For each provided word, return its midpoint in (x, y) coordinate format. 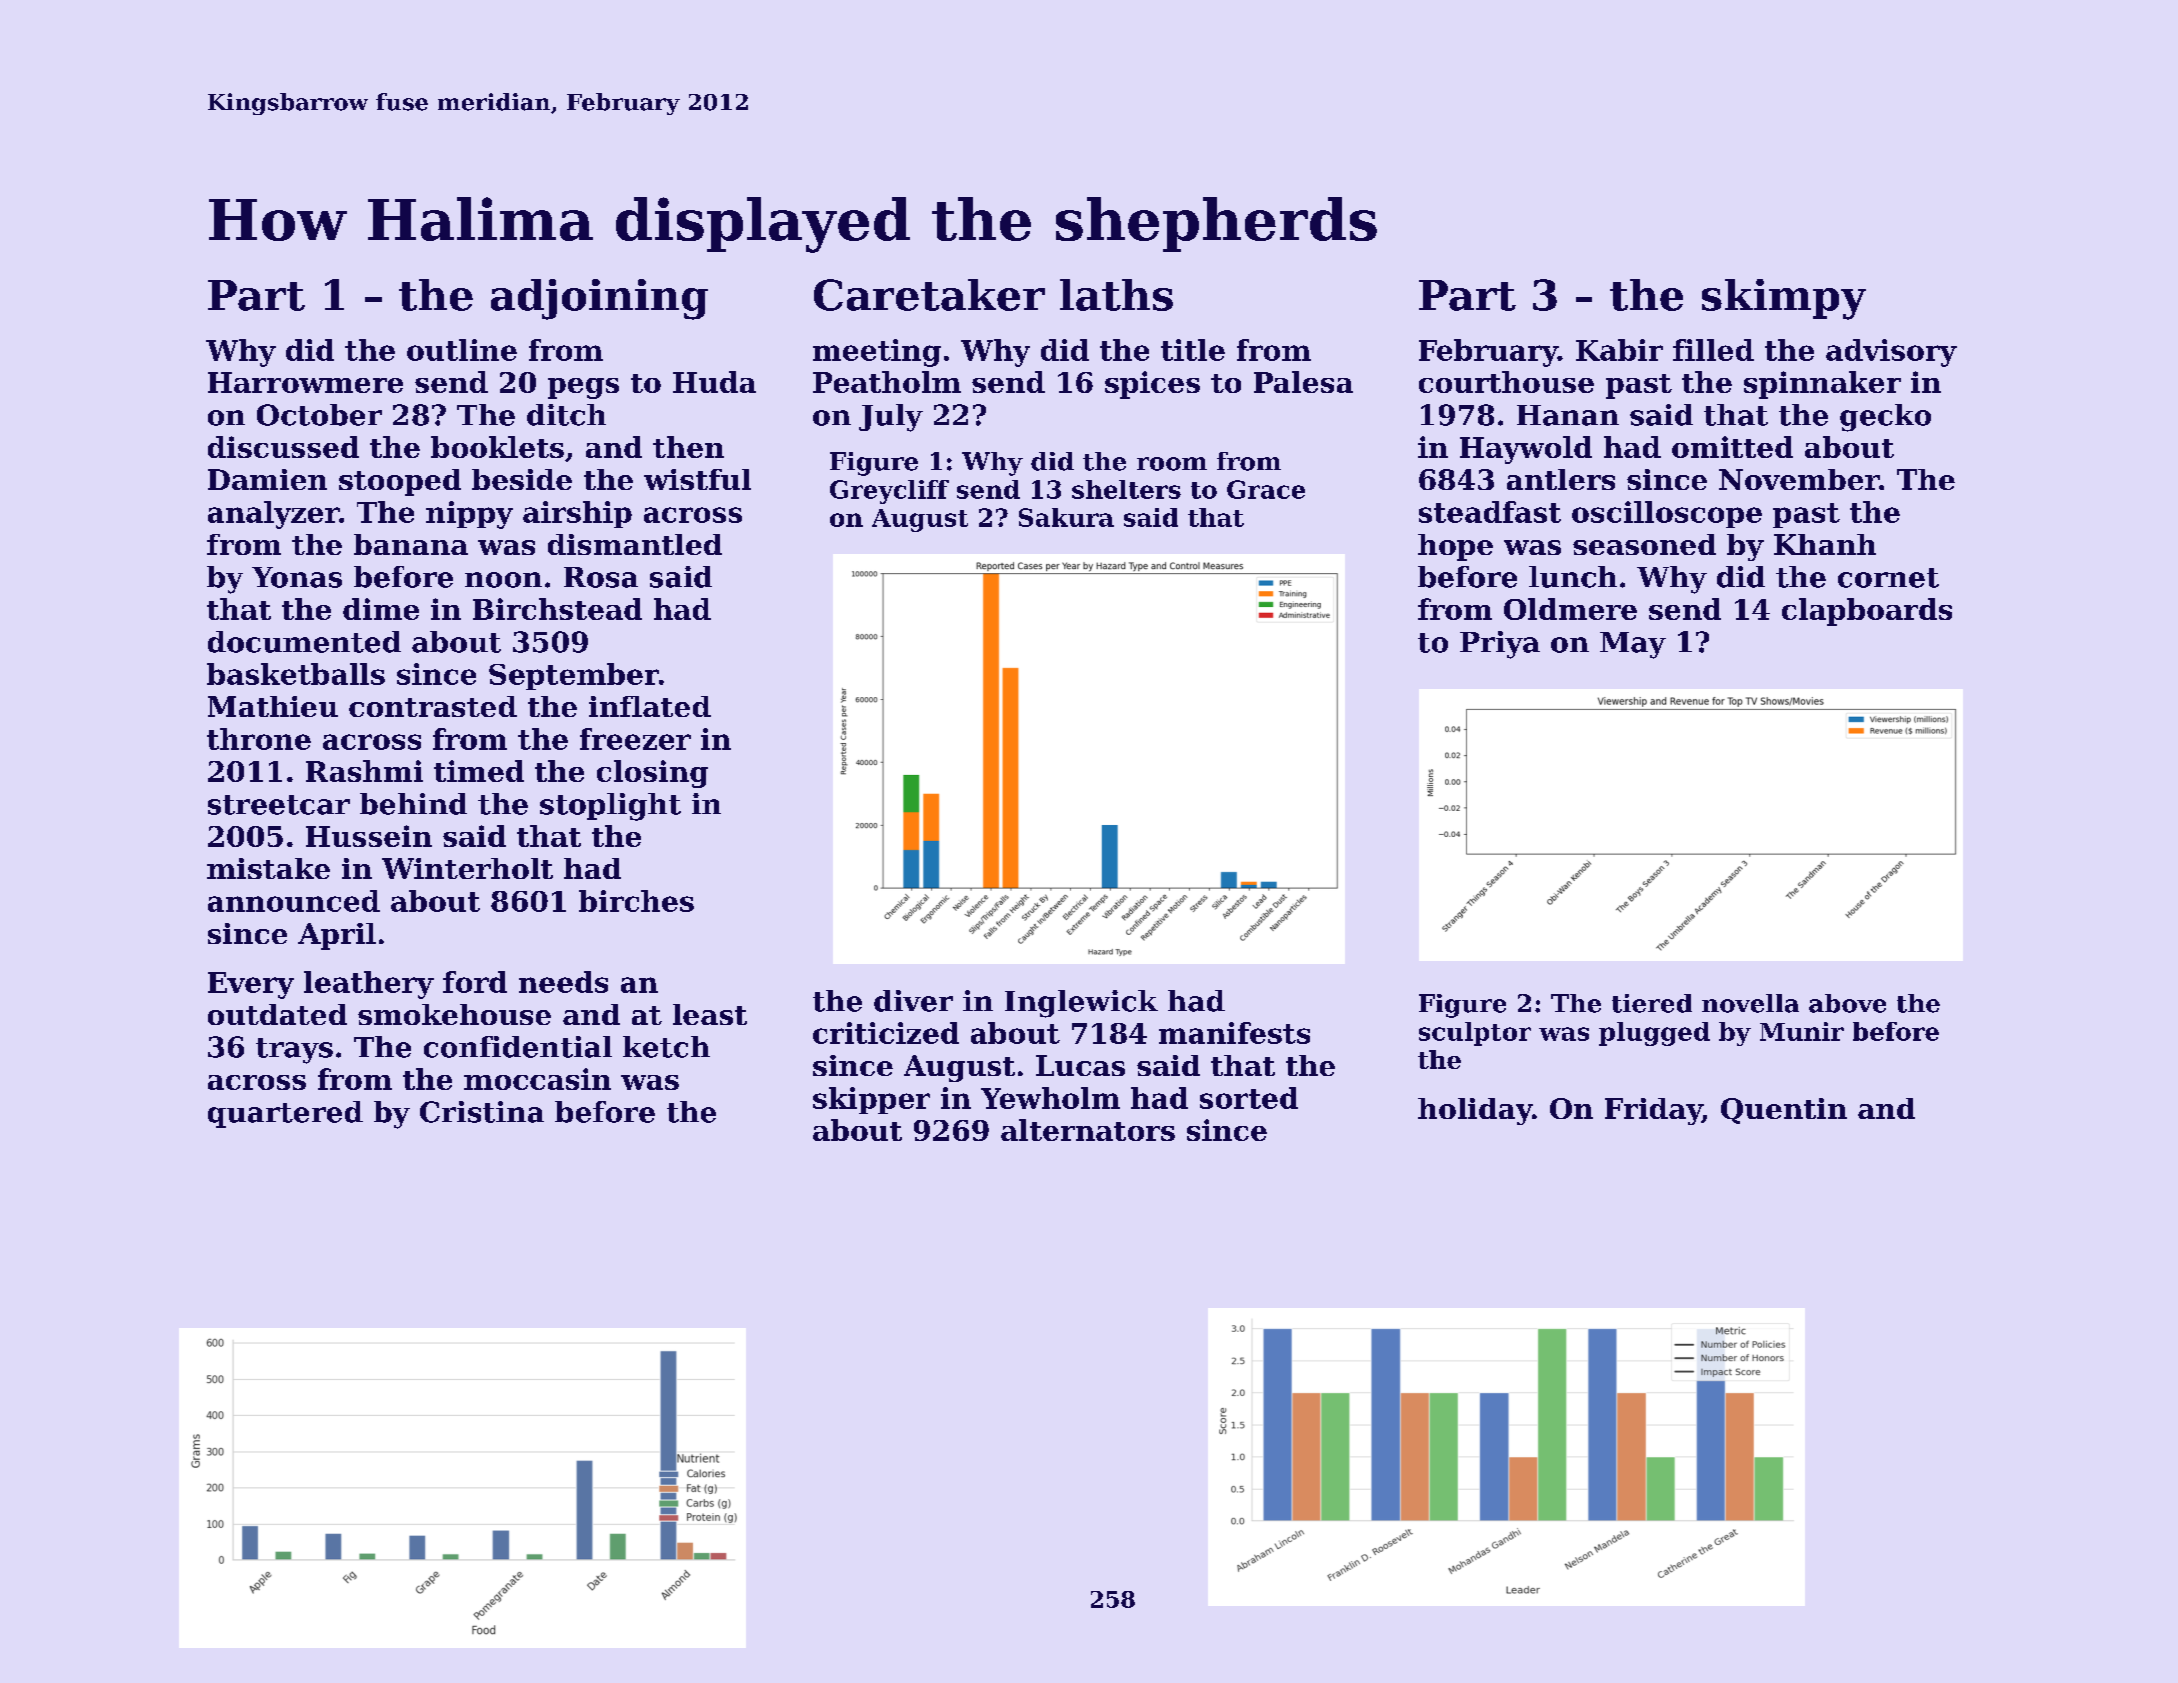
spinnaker (1822, 385)
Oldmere (1570, 609)
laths (1116, 295)
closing (652, 774)
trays (294, 1051)
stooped (400, 482)
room (1172, 464)
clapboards (1867, 612)
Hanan (1568, 415)
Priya (1500, 645)
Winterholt (467, 868)
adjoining (599, 299)
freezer (635, 739)
